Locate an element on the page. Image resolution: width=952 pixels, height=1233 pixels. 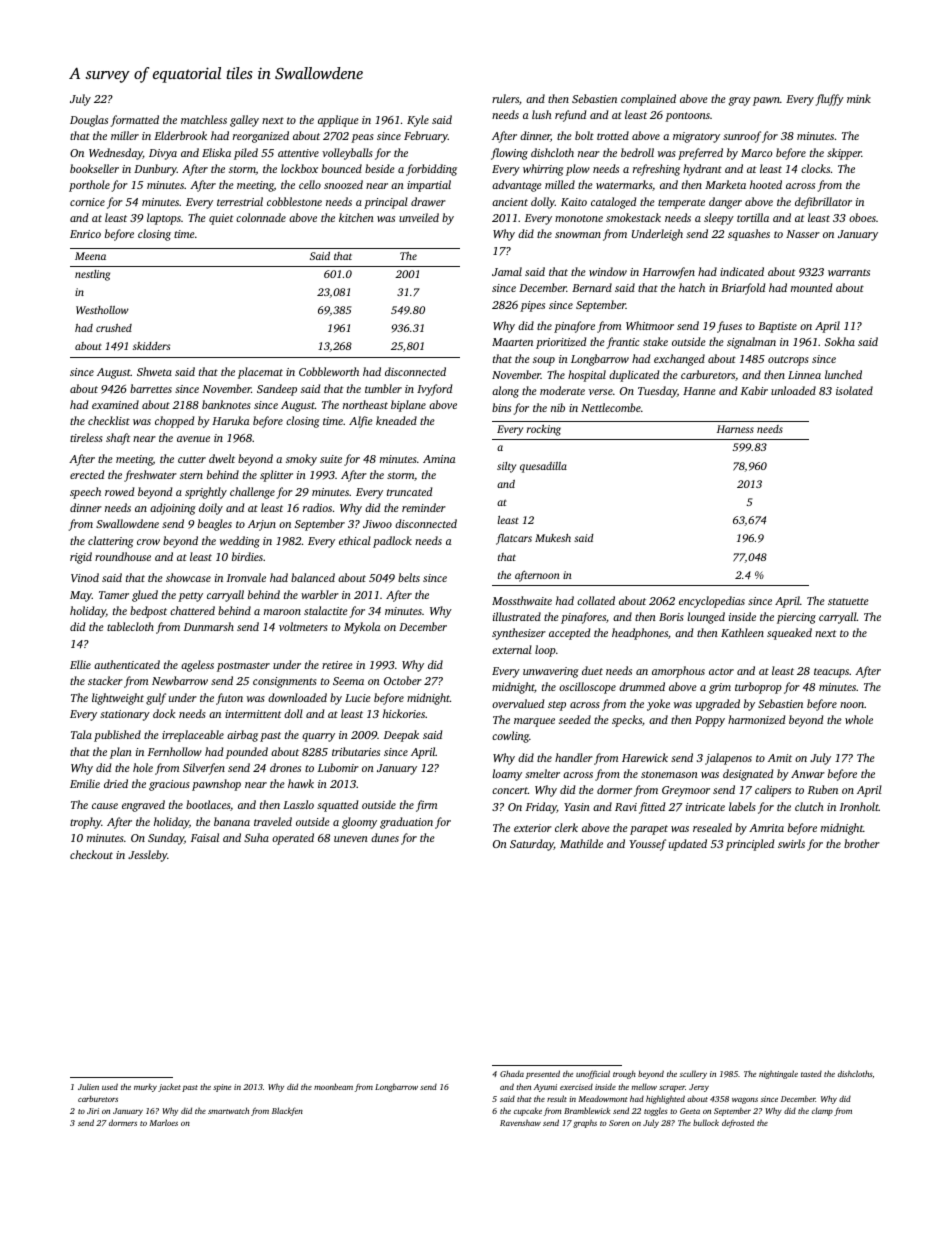
concert is located at coordinates (510, 790).
